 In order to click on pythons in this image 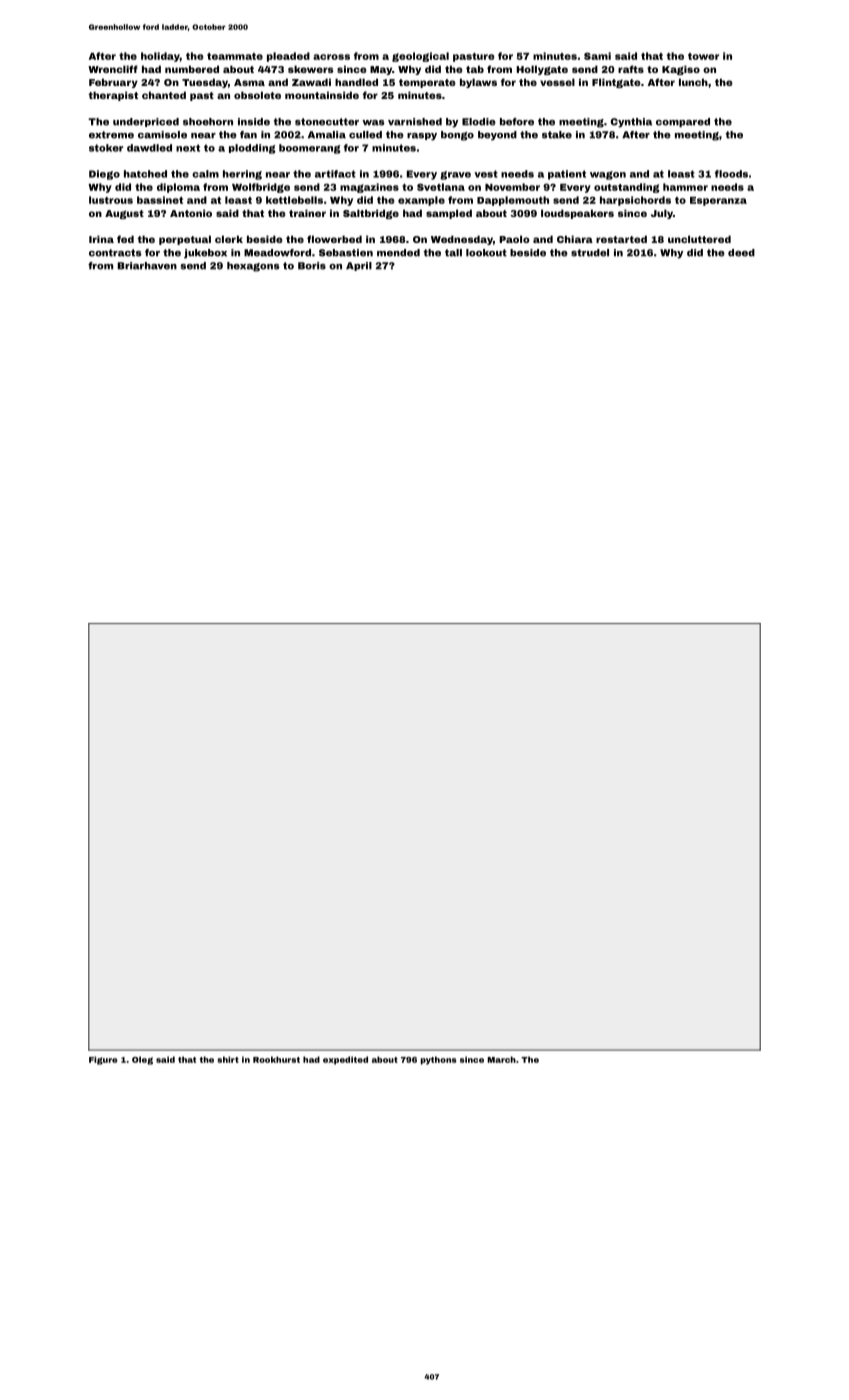, I will do `click(439, 1060)`.
